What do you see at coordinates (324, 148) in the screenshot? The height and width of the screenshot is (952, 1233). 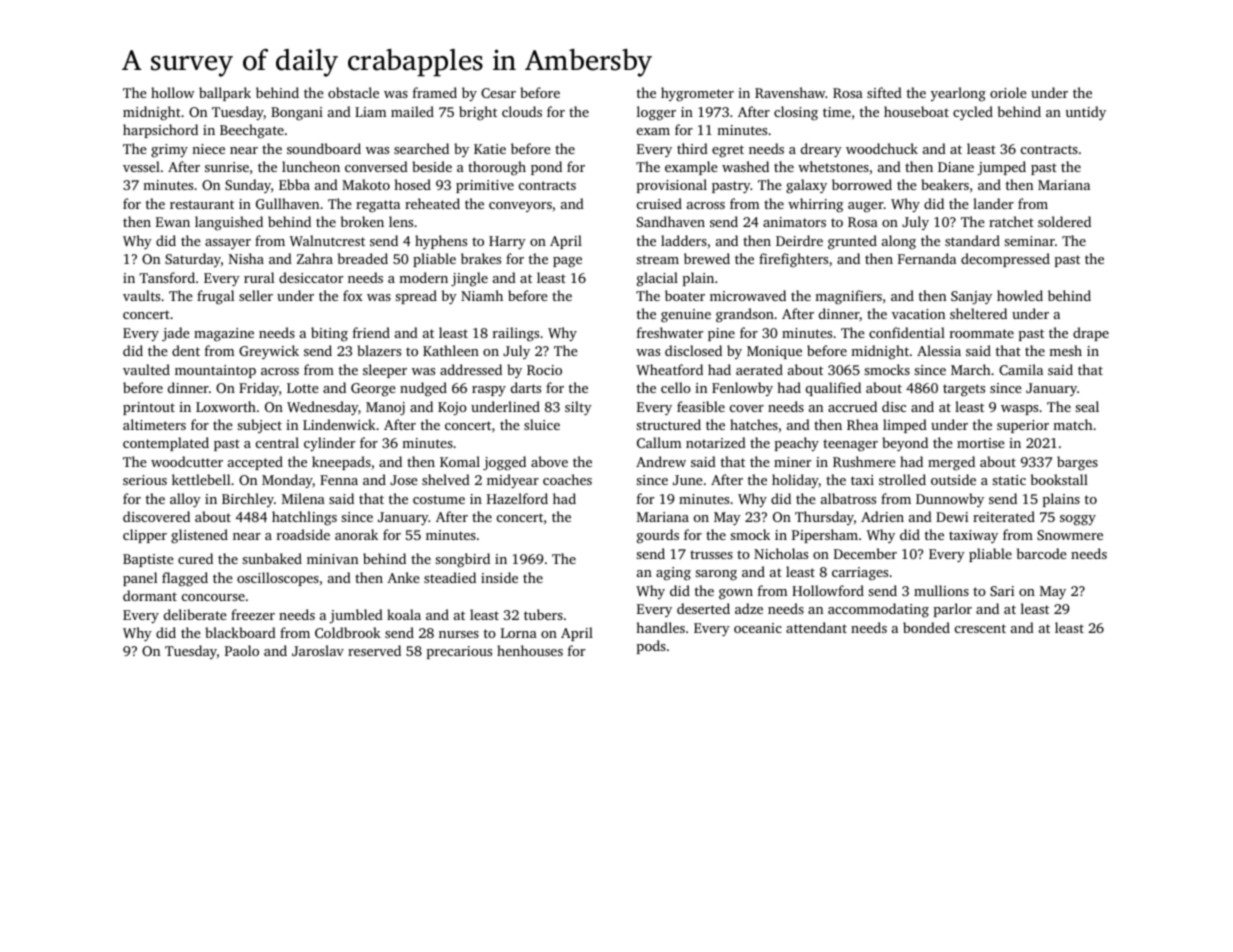 I see `soundboard` at bounding box center [324, 148].
